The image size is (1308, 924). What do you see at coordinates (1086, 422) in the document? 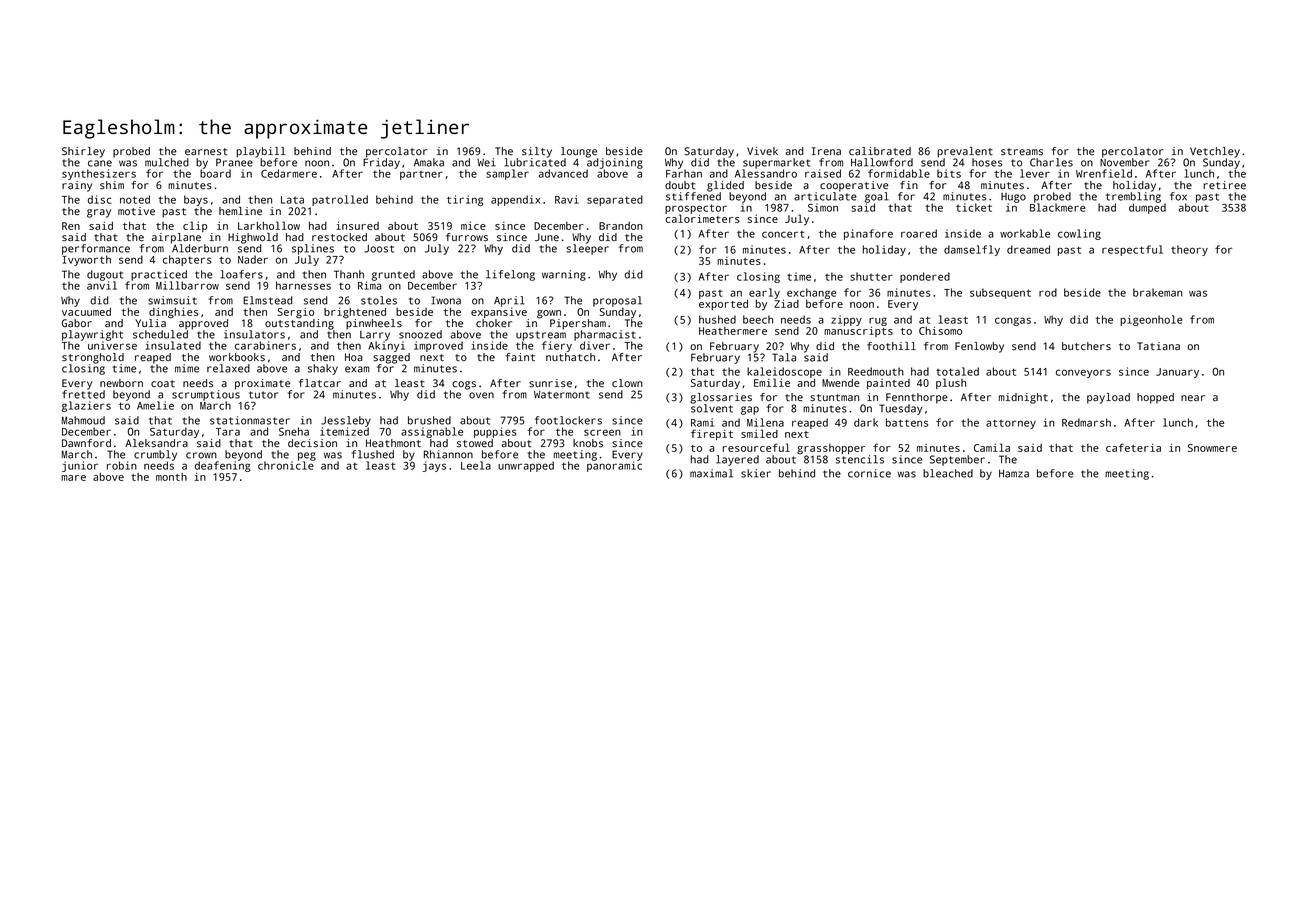
I see `Redmarsh` at bounding box center [1086, 422].
